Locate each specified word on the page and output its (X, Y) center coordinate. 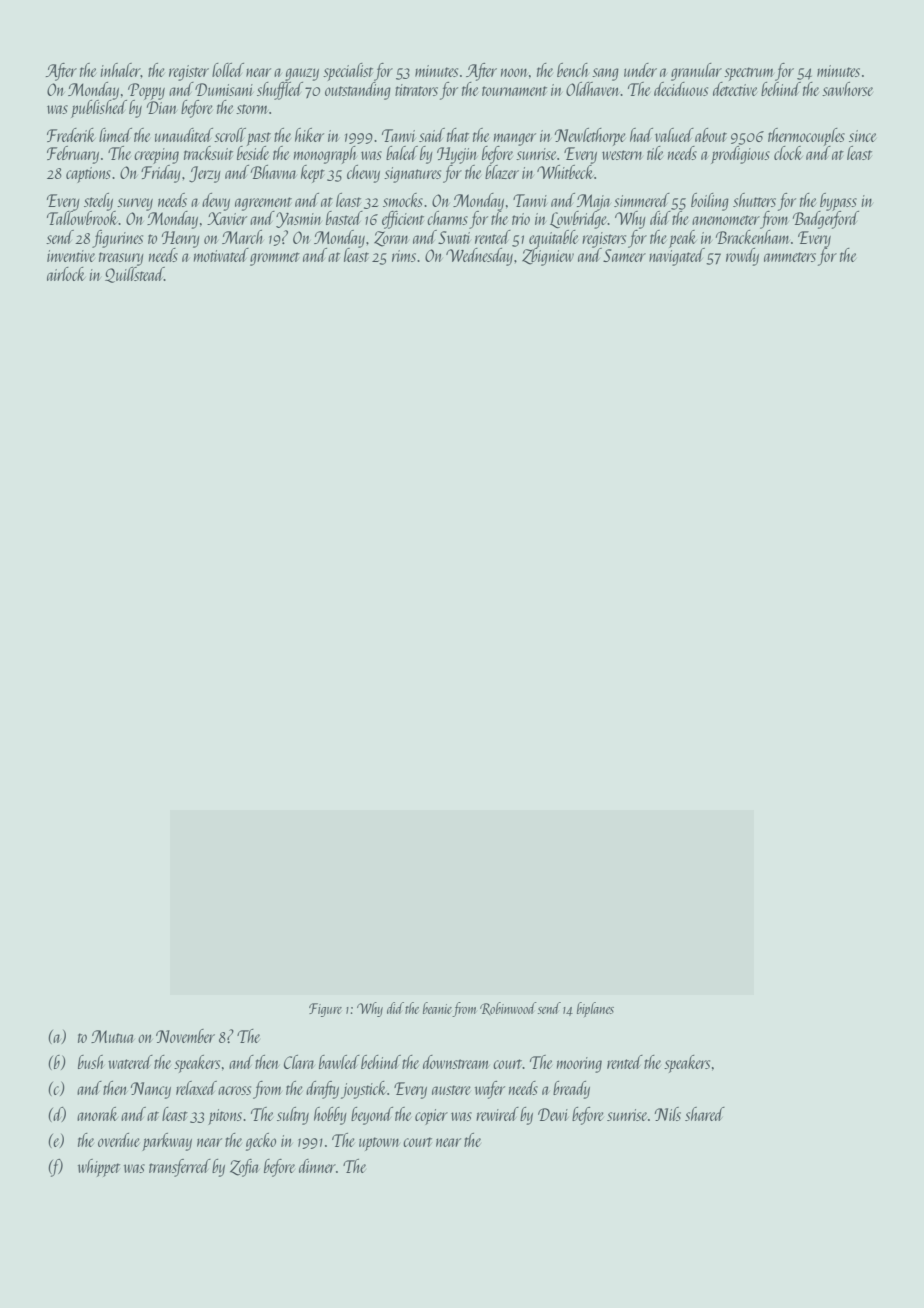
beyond (372, 1116)
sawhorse (847, 89)
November (185, 1036)
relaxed (196, 1088)
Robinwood (508, 1008)
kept (313, 174)
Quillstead (134, 275)
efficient (403, 220)
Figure (325, 1010)
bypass (838, 202)
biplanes (595, 1009)
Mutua (113, 1036)
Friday (161, 174)
